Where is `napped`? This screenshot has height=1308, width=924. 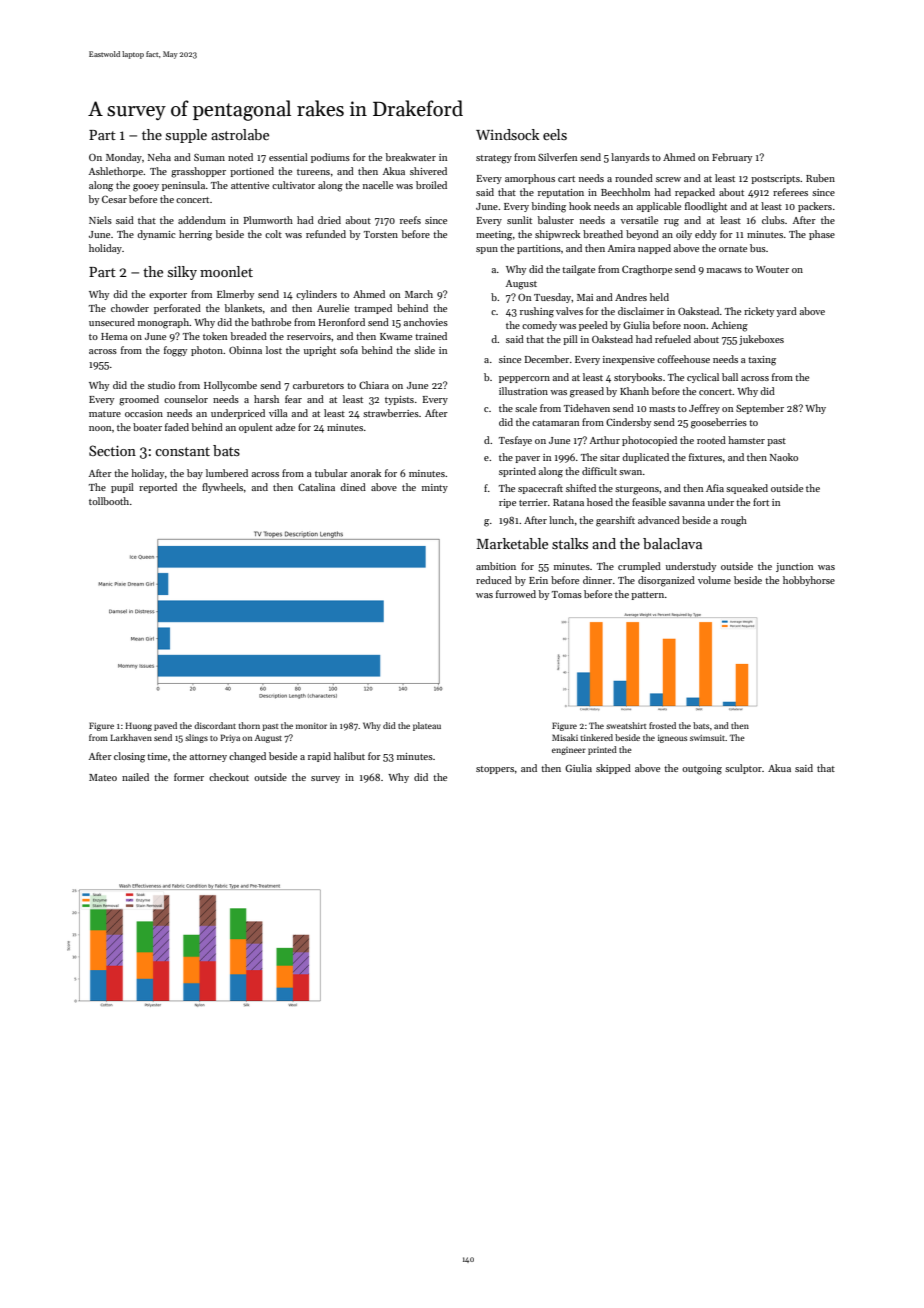
napped is located at coordinates (654, 249).
